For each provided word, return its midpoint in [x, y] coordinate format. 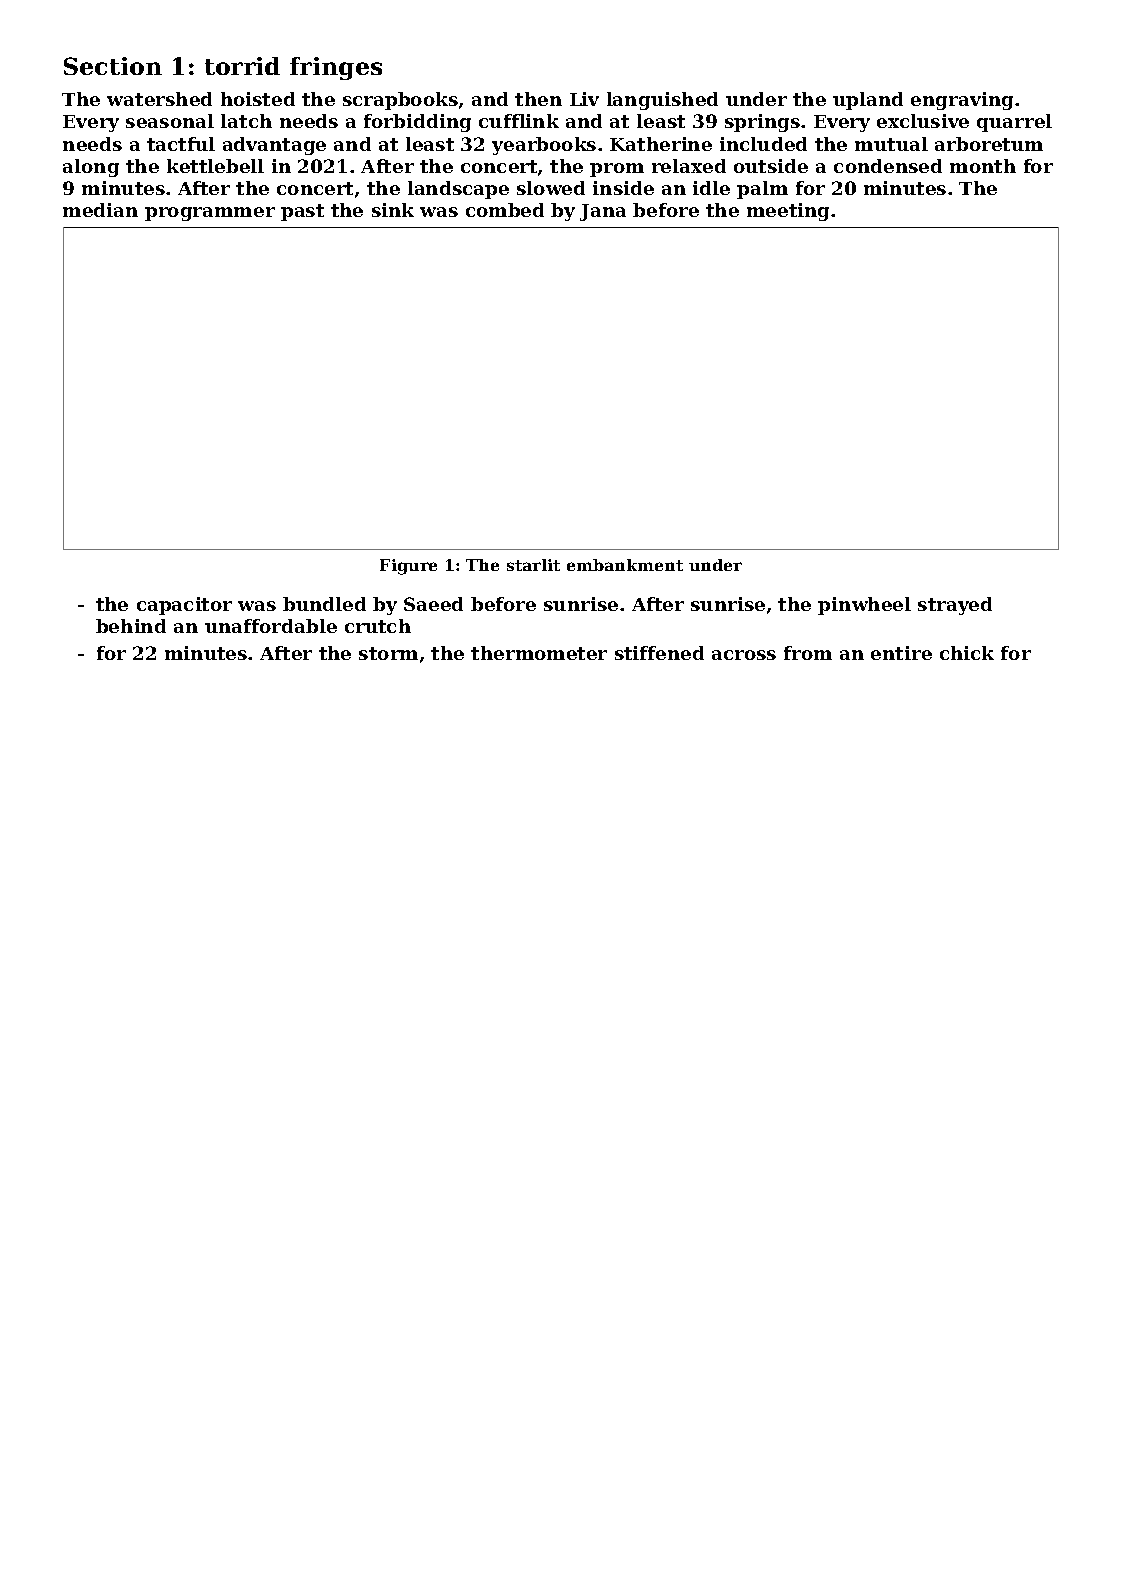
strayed [955, 606]
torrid [242, 66]
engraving [962, 101]
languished [662, 101]
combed [505, 210]
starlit [533, 565]
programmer [210, 214]
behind [131, 626]
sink [393, 210]
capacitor [184, 606]
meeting [788, 212]
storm [388, 653]
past [302, 212]
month [983, 166]
